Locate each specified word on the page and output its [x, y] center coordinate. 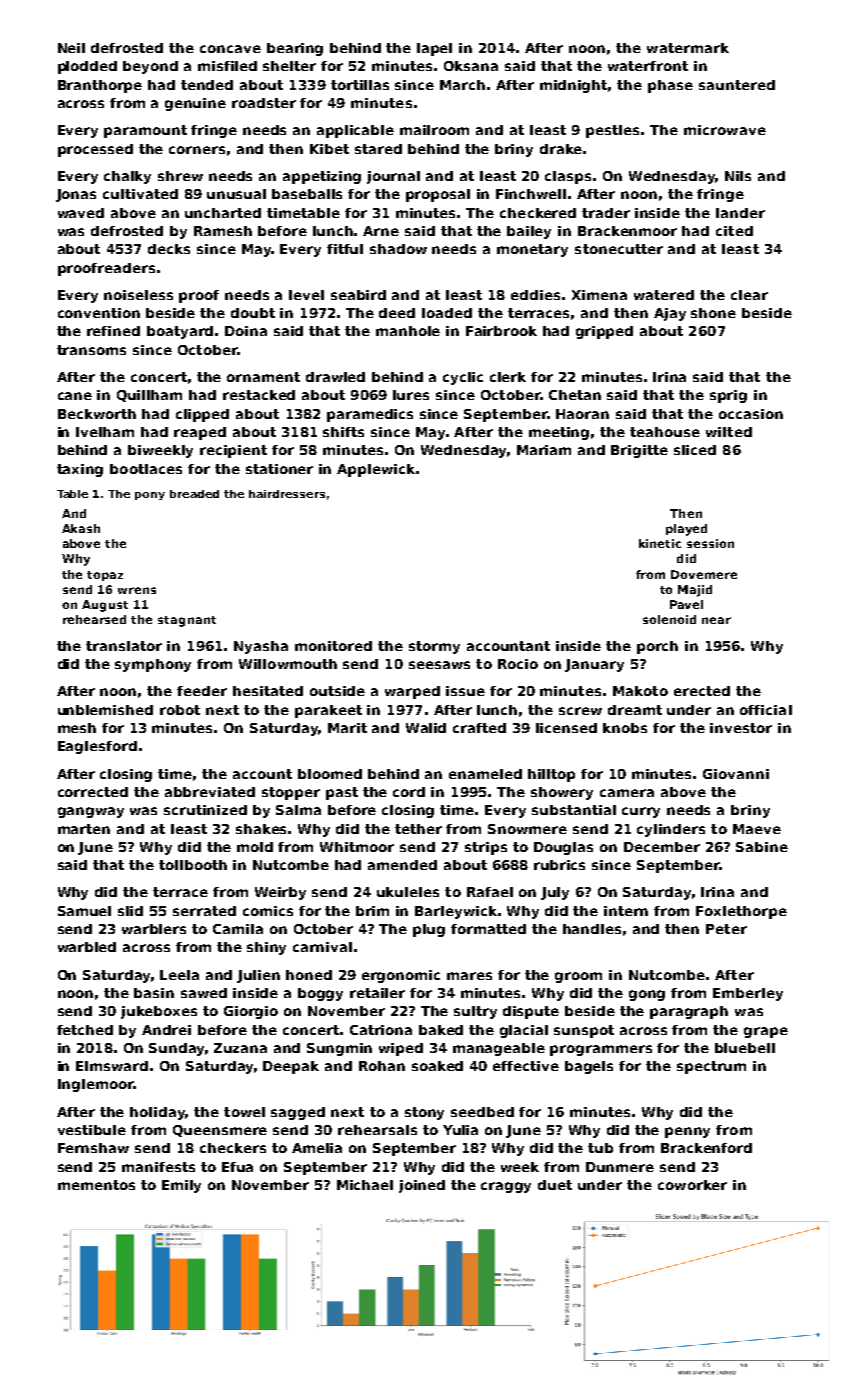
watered [664, 295]
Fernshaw [93, 1148]
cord [409, 792]
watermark [688, 48]
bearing [295, 49]
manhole [408, 331]
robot [180, 710]
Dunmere [620, 1167]
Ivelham [105, 432]
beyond [150, 67]
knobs [625, 728]
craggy [506, 1187]
